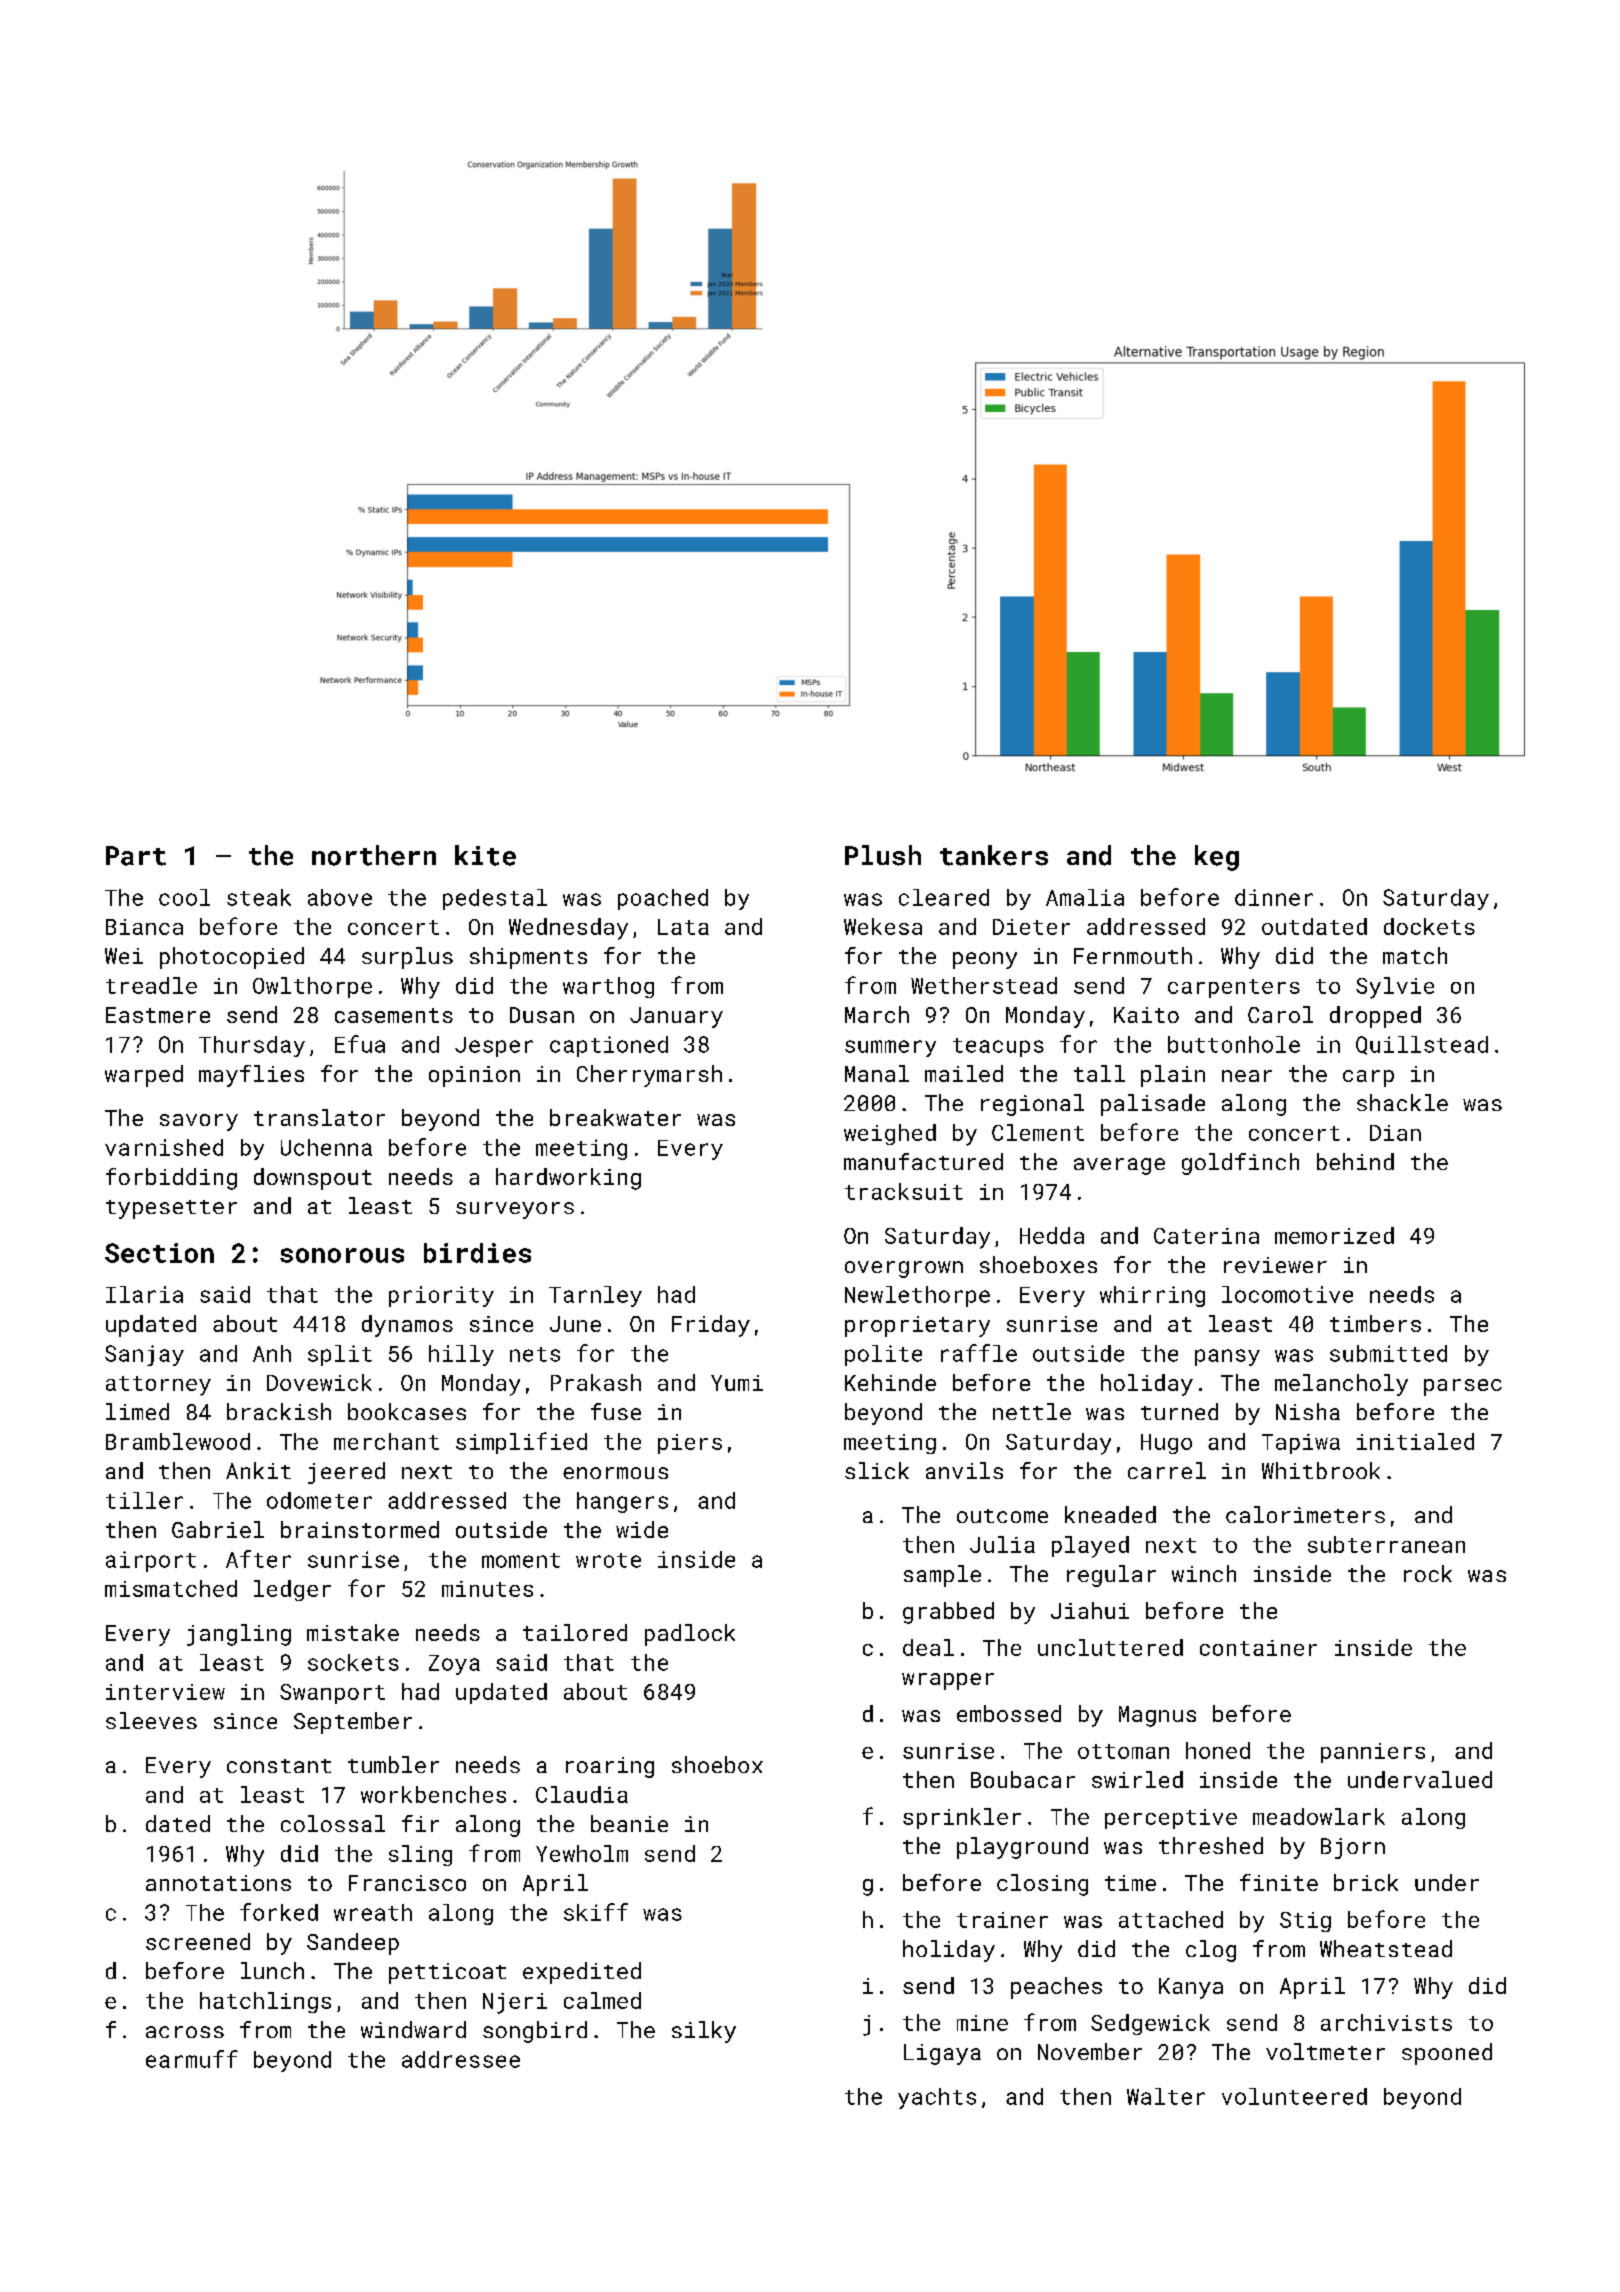 This screenshot has height=2292, width=1620. I want to click on tiller, so click(144, 1500).
